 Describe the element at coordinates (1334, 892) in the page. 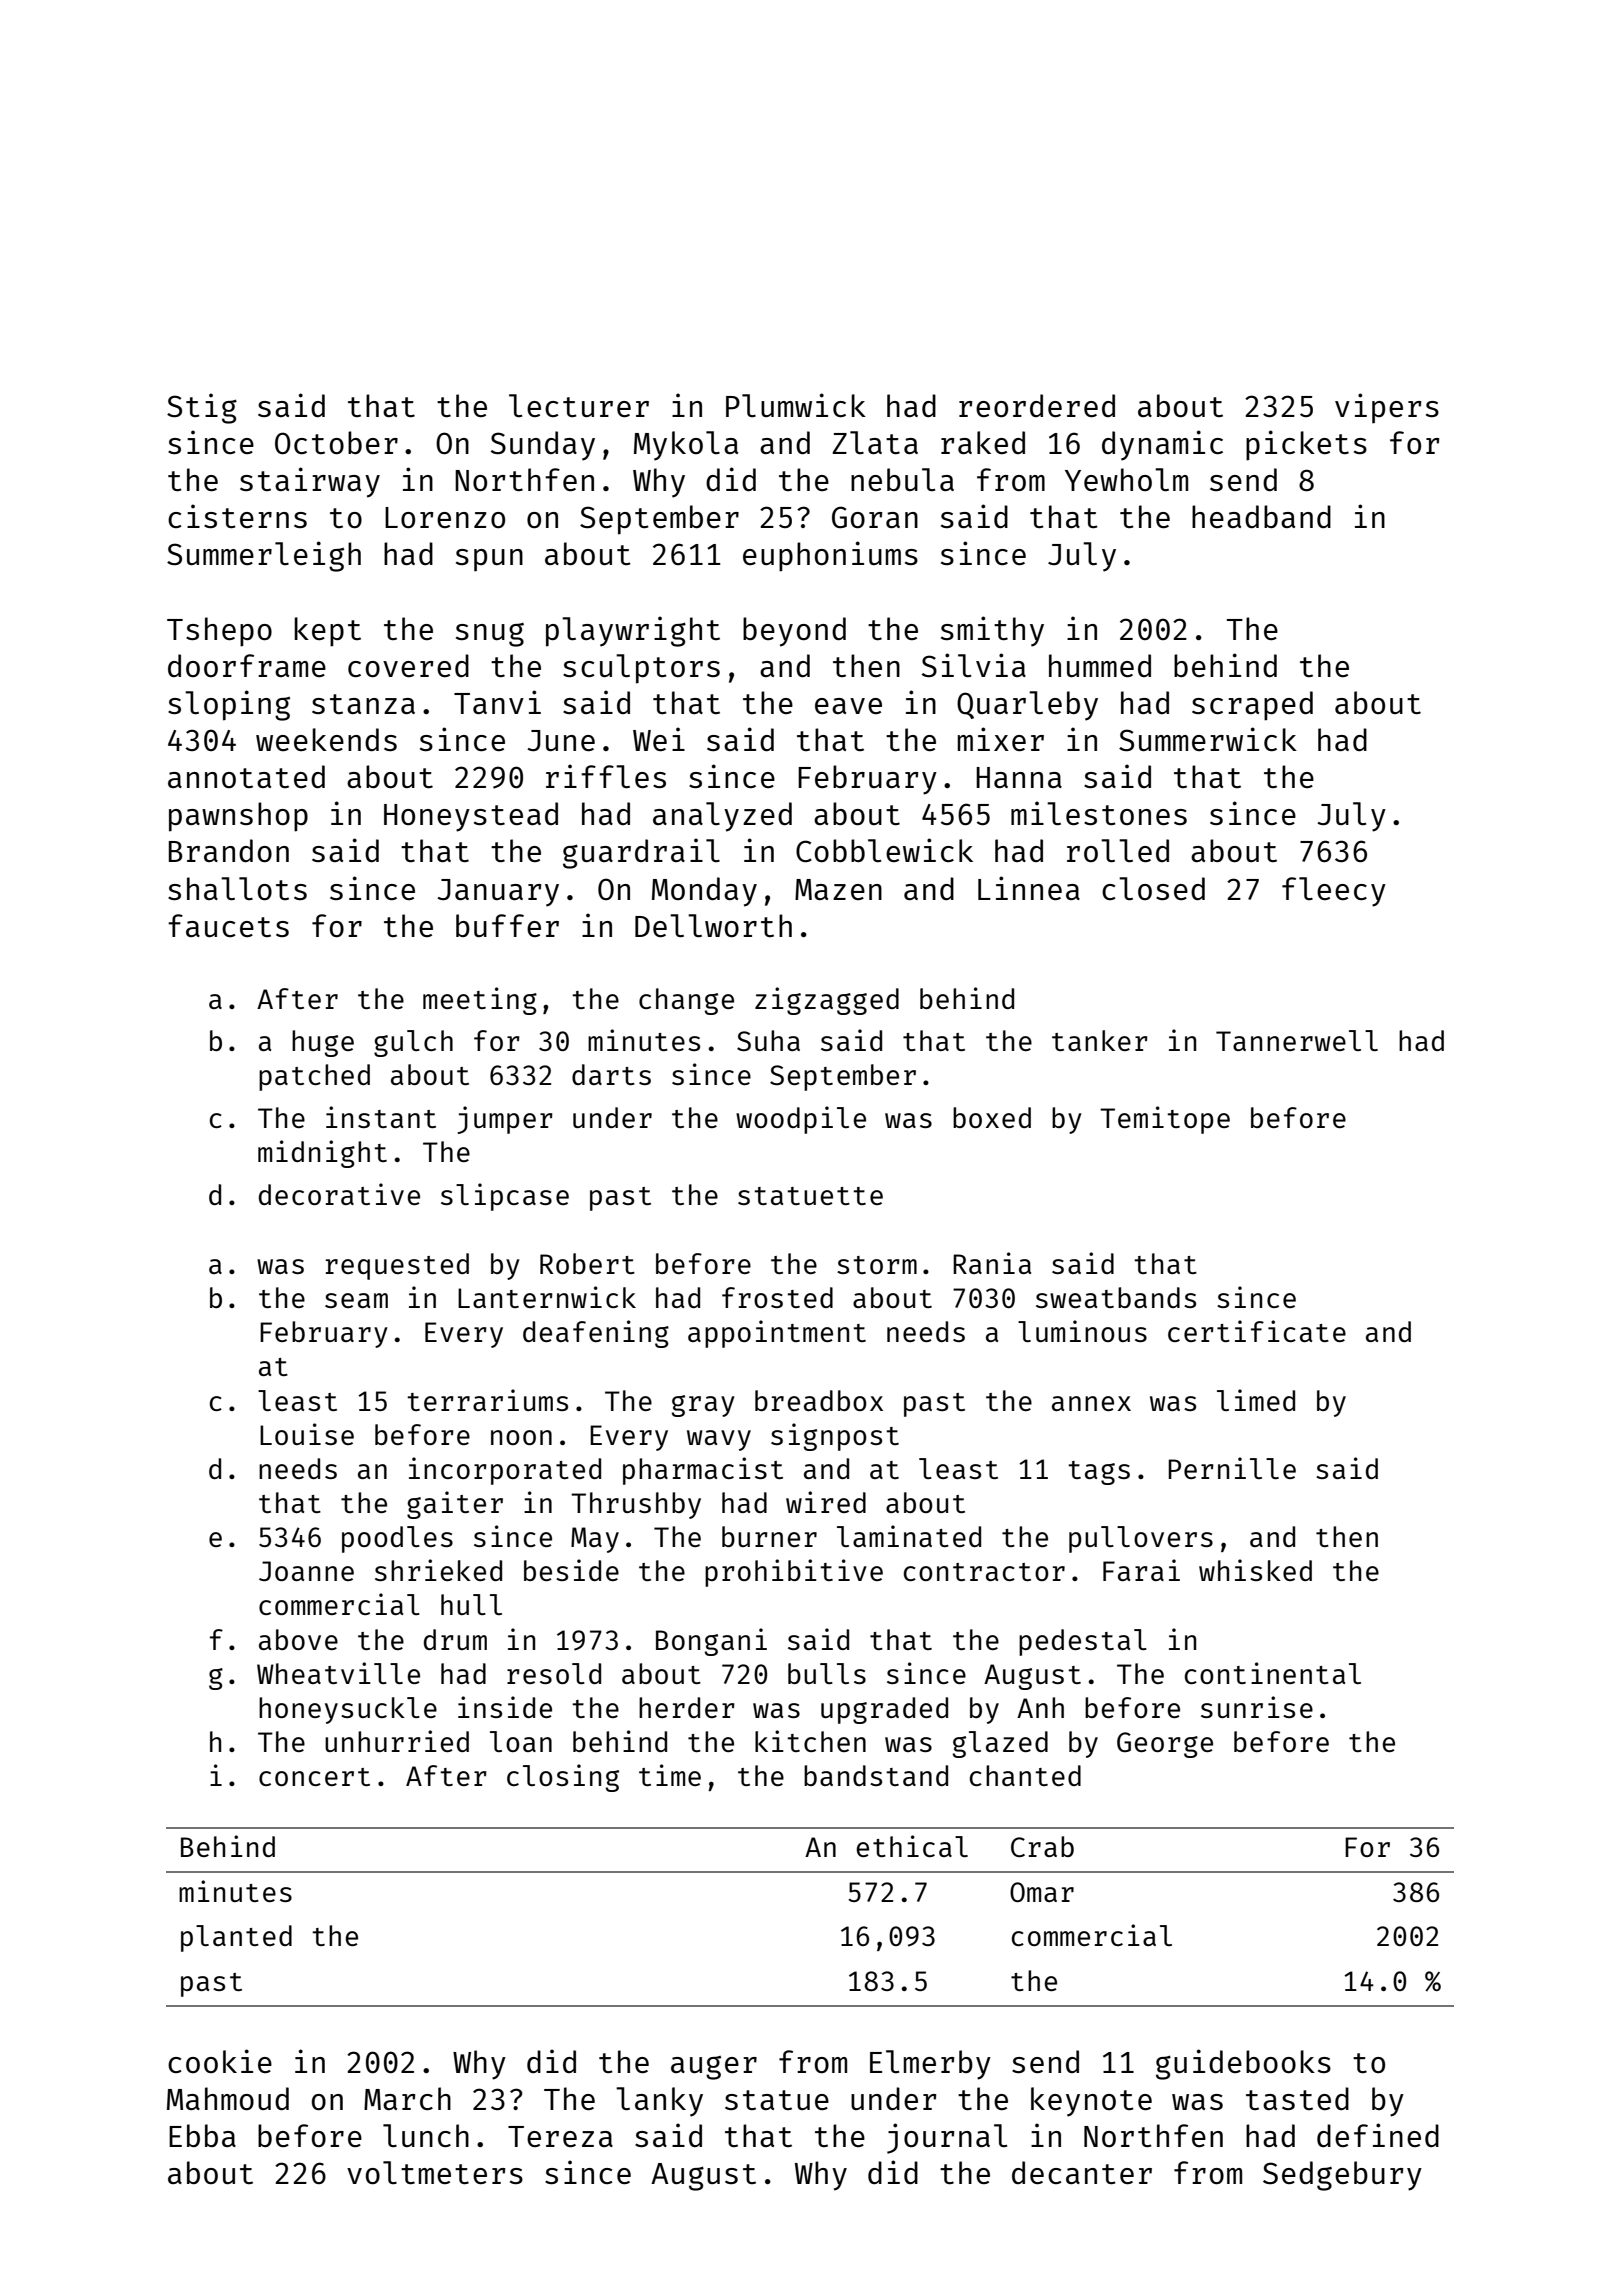

I see `fleecy` at that location.
